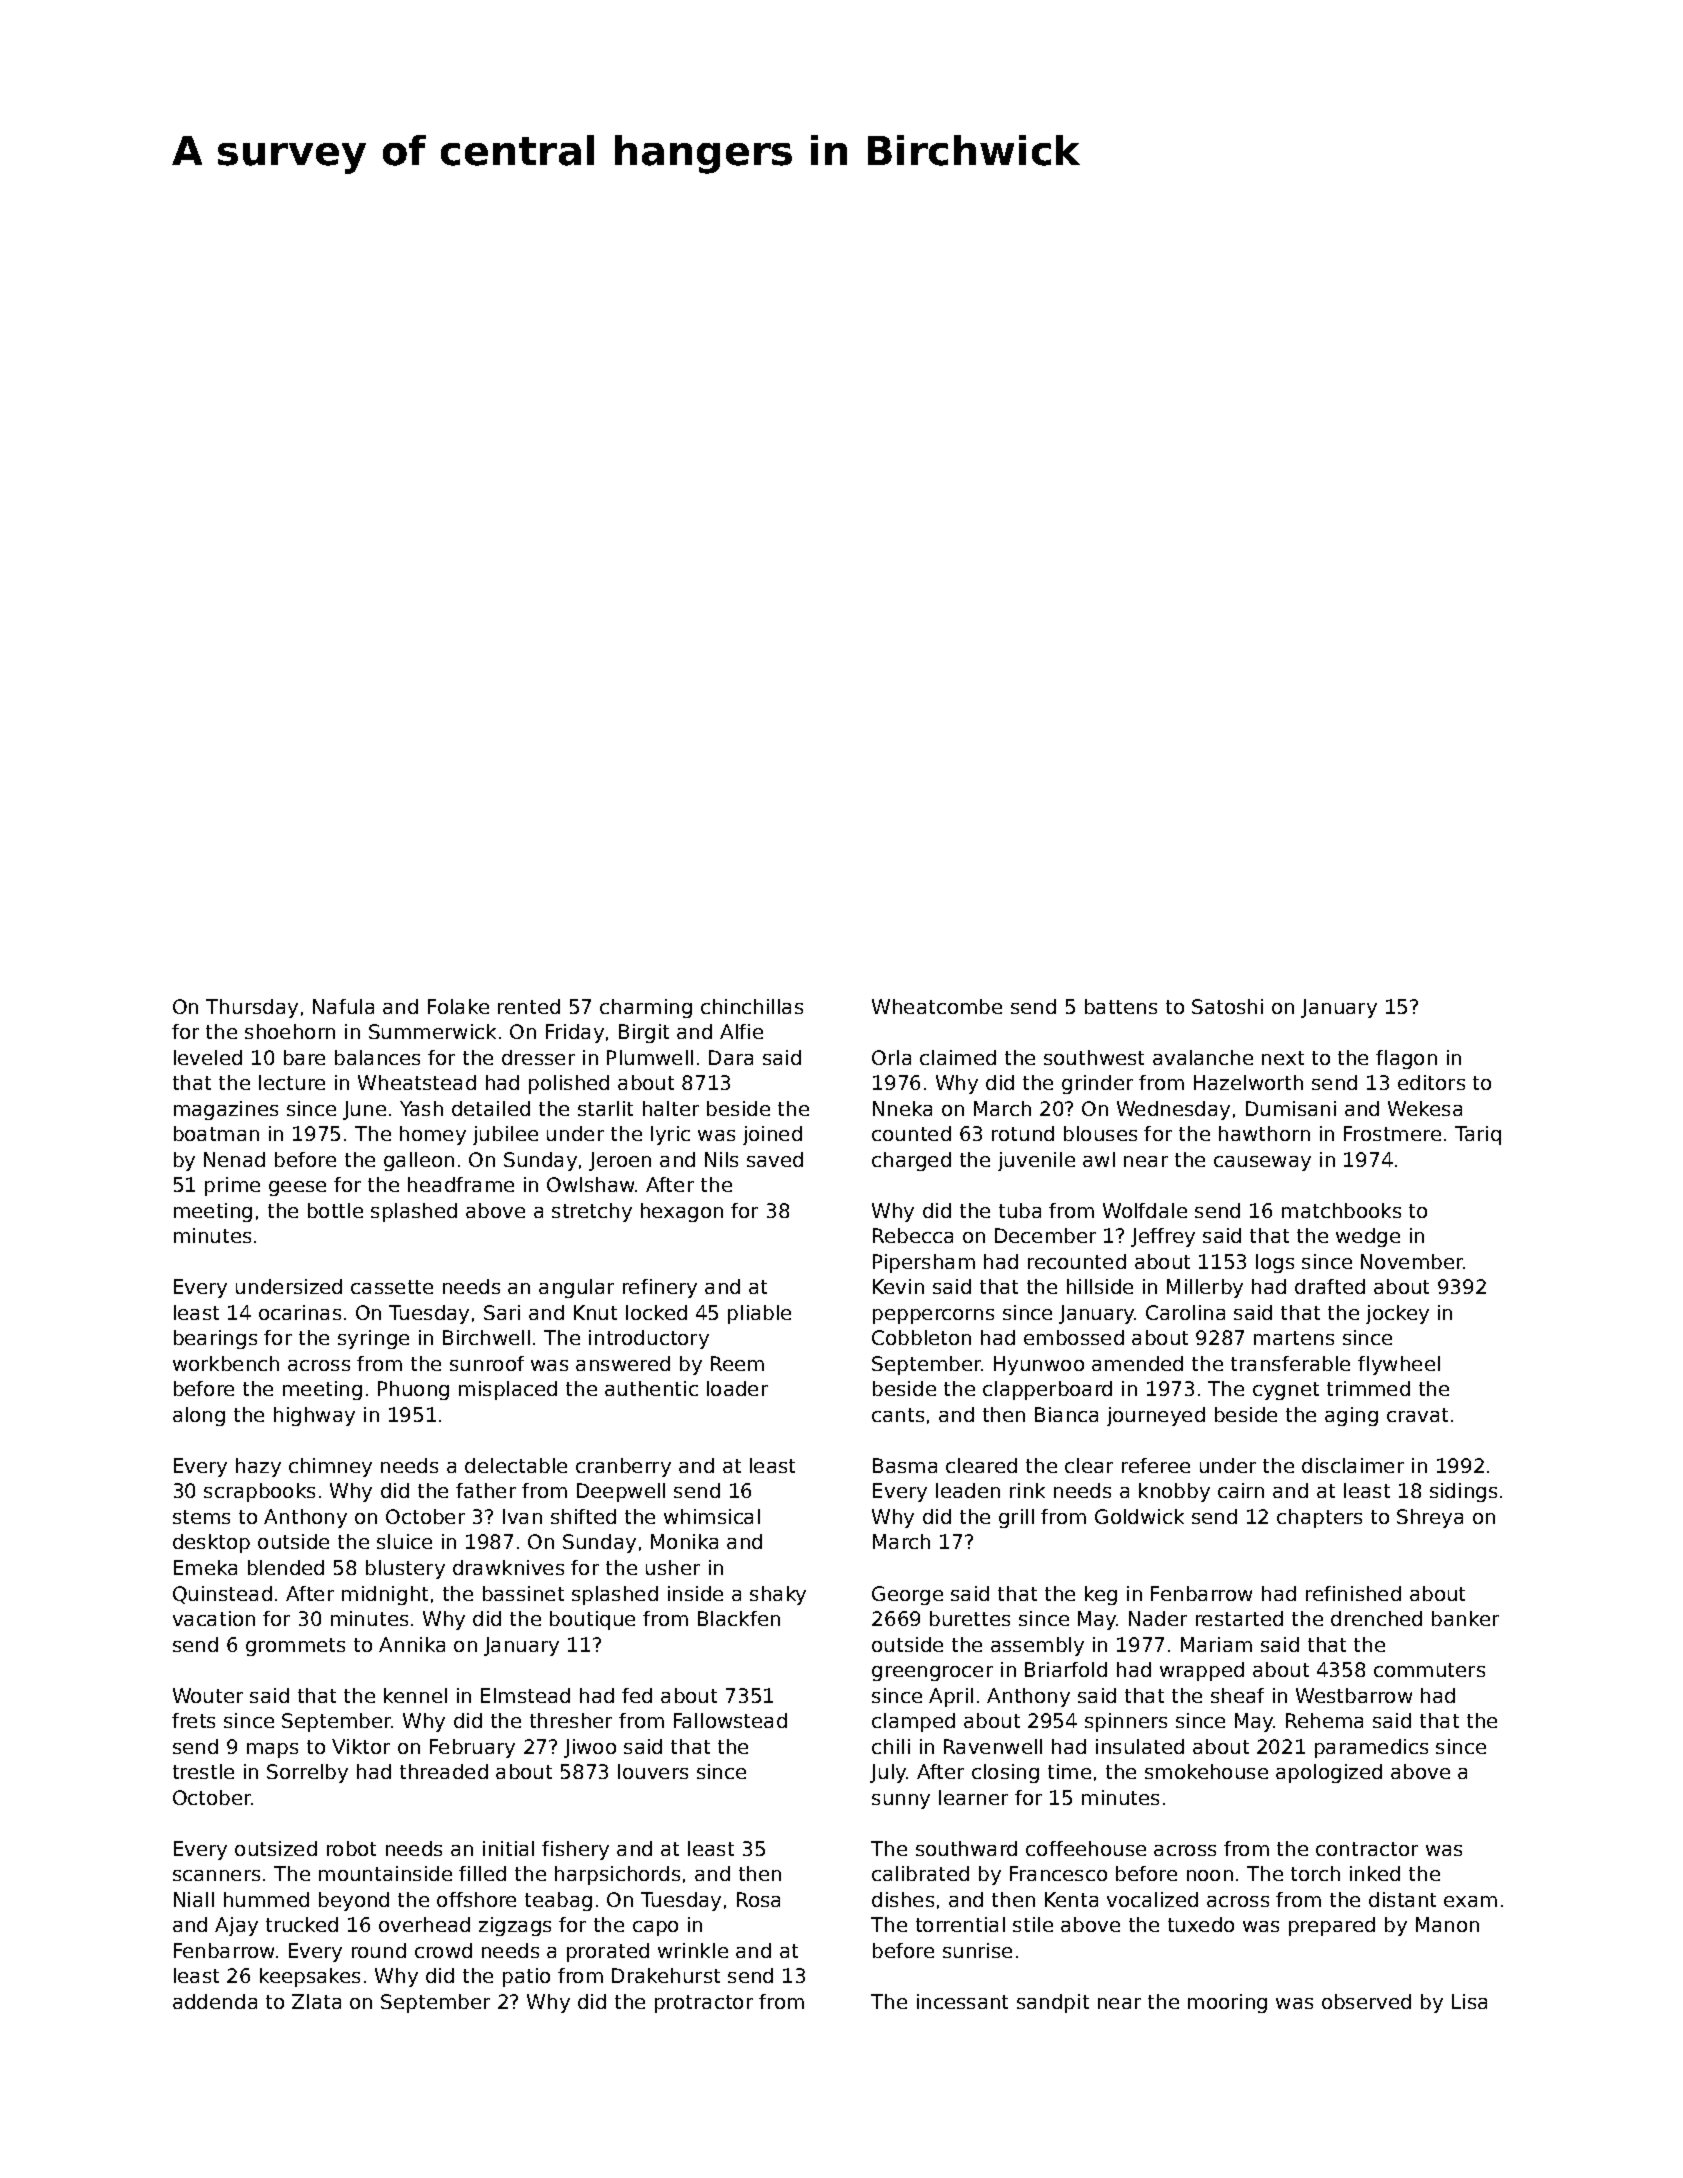 This image has height=2178, width=1683. Describe the element at coordinates (737, 1363) in the image. I see `Reem` at that location.
